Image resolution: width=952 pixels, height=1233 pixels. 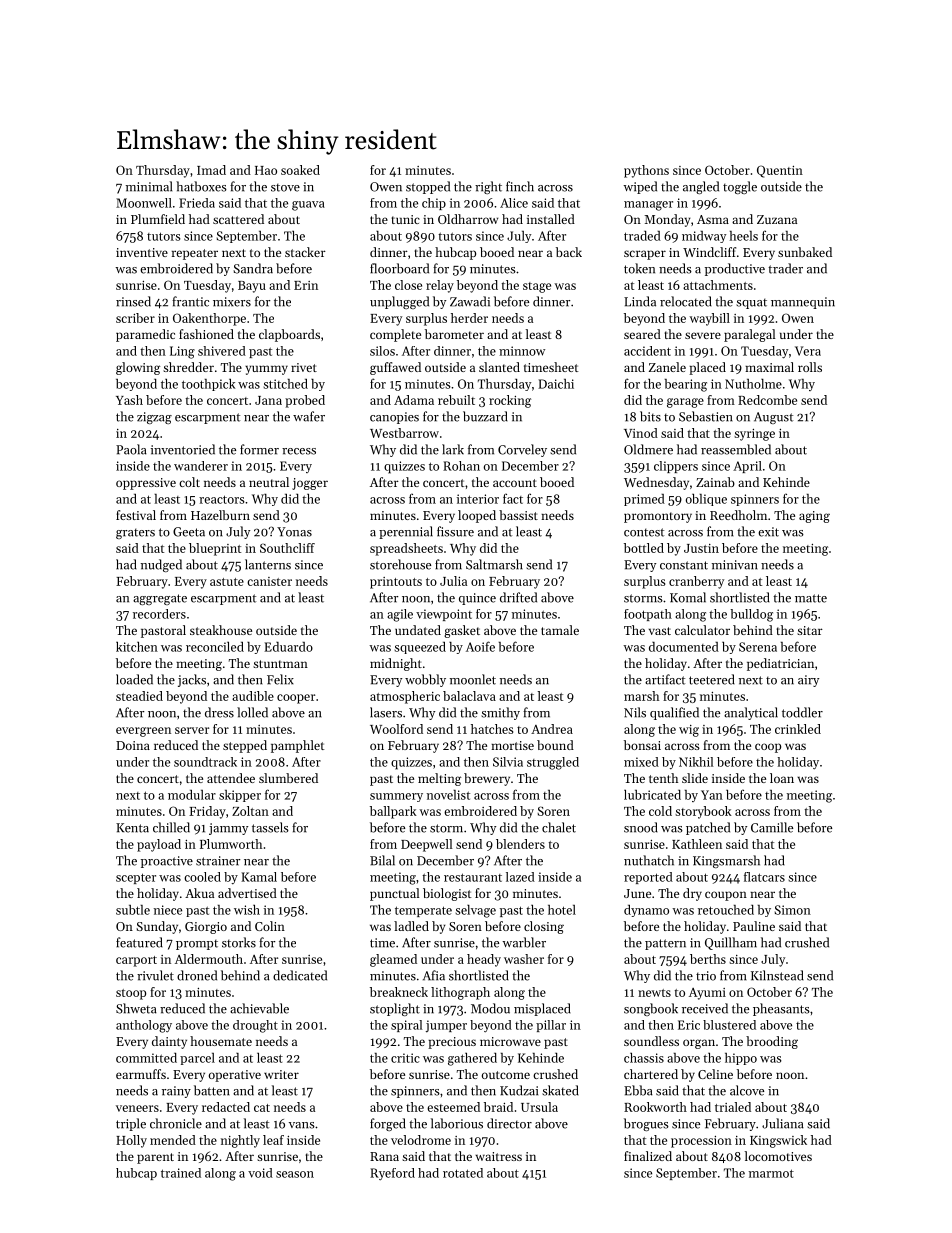 What do you see at coordinates (215, 549) in the image?
I see `blueprint` at bounding box center [215, 549].
